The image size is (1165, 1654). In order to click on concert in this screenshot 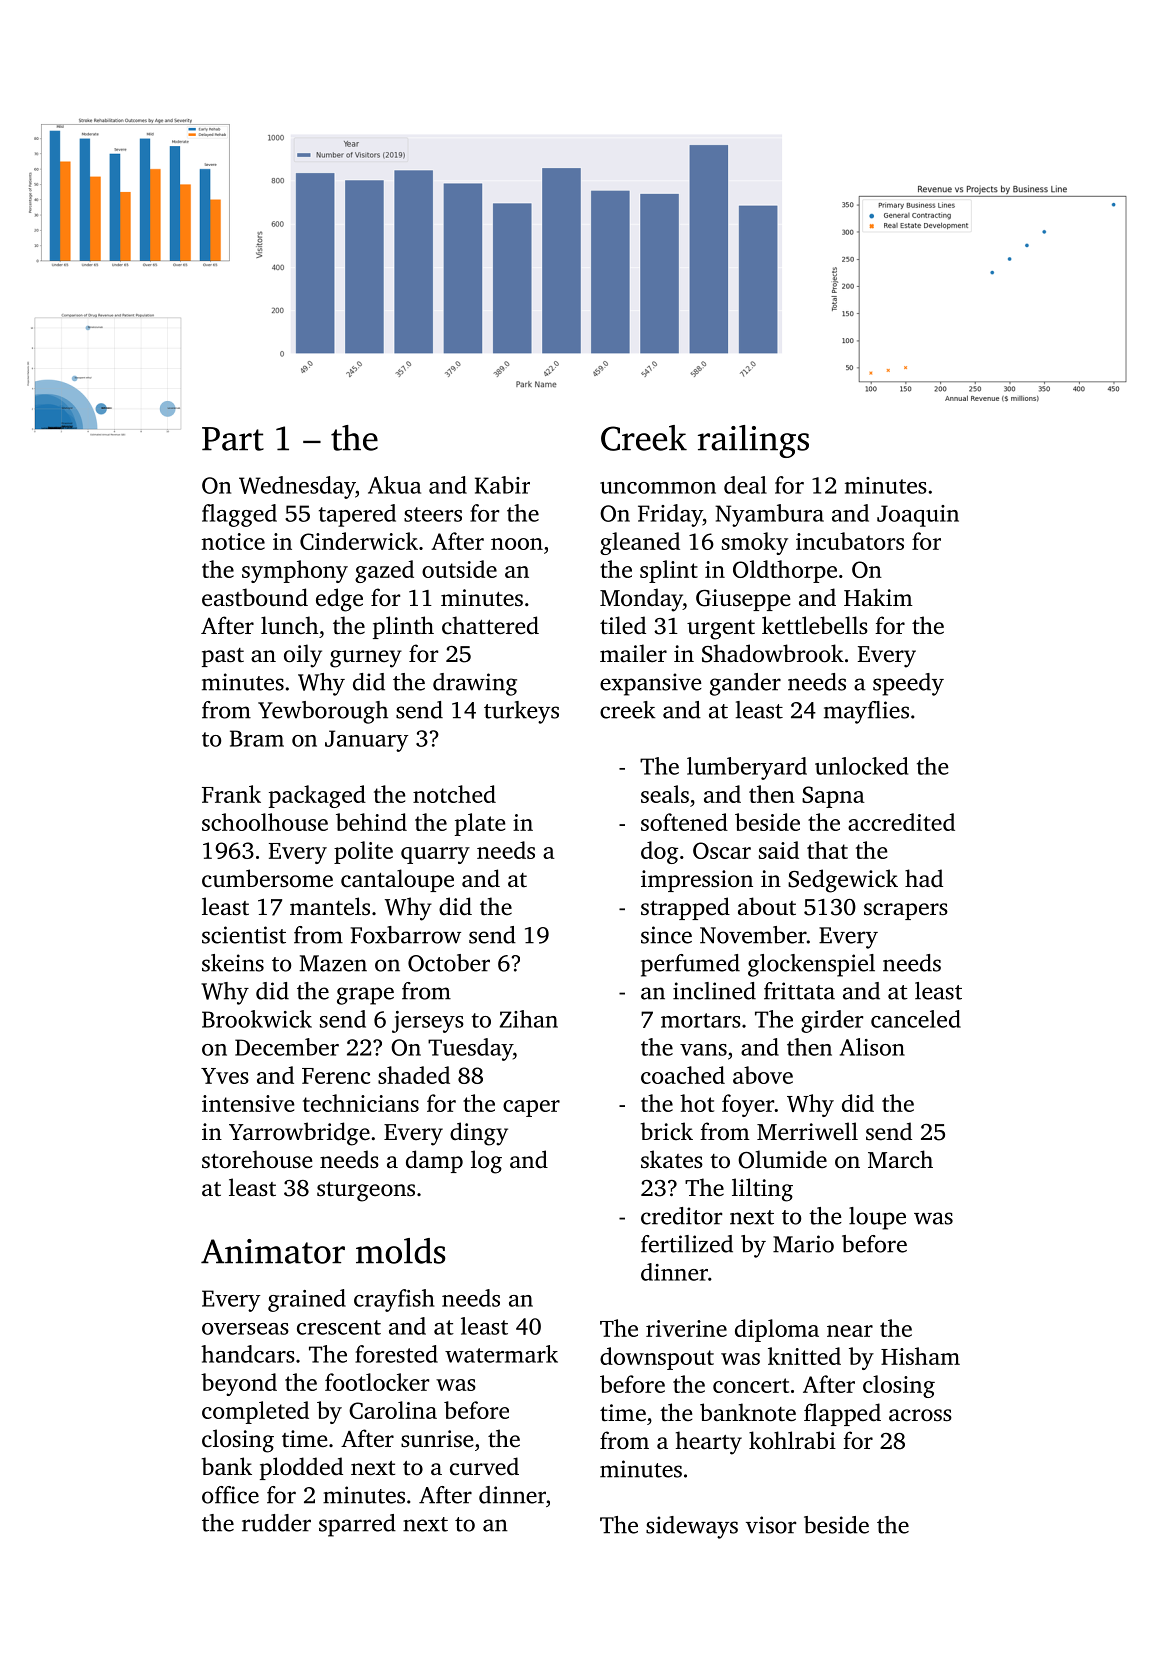, I will do `click(751, 1385)`.
